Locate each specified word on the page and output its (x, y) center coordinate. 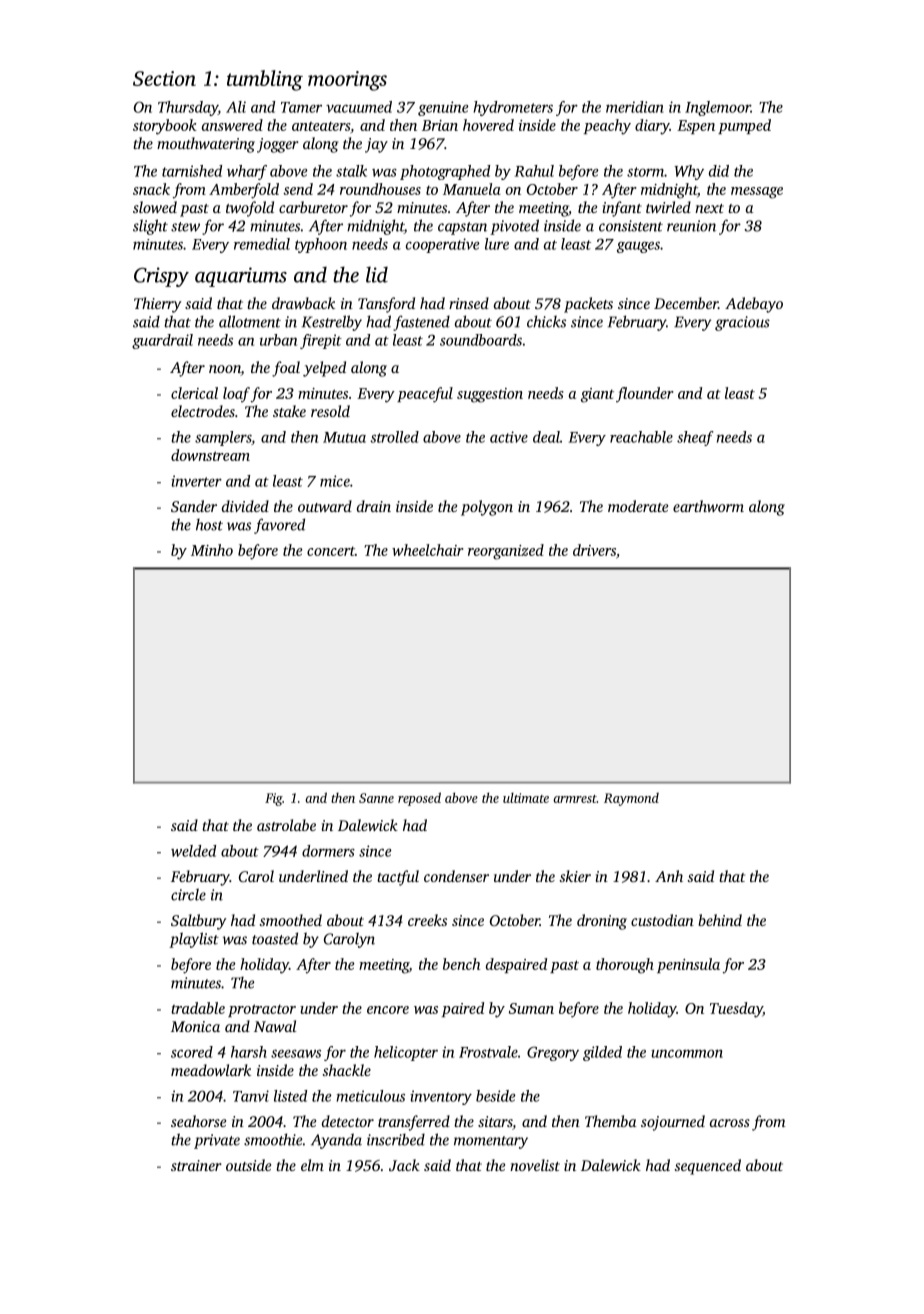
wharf (247, 172)
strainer (196, 1165)
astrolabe (286, 825)
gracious (742, 323)
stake (289, 411)
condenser (456, 876)
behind (720, 920)
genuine (443, 108)
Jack (404, 1165)
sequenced (707, 1167)
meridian (635, 107)
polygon (487, 508)
